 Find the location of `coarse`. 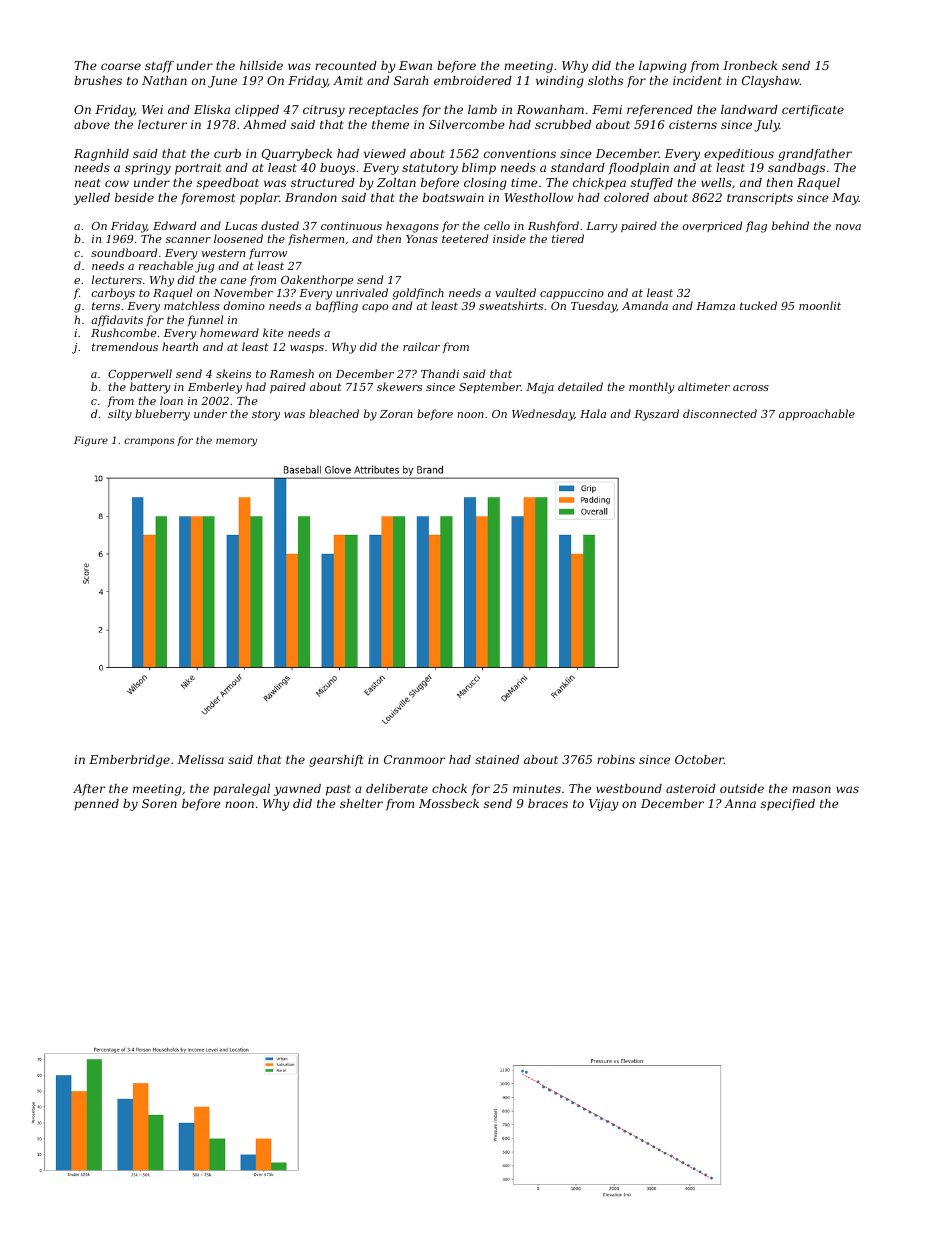

coarse is located at coordinates (121, 66).
